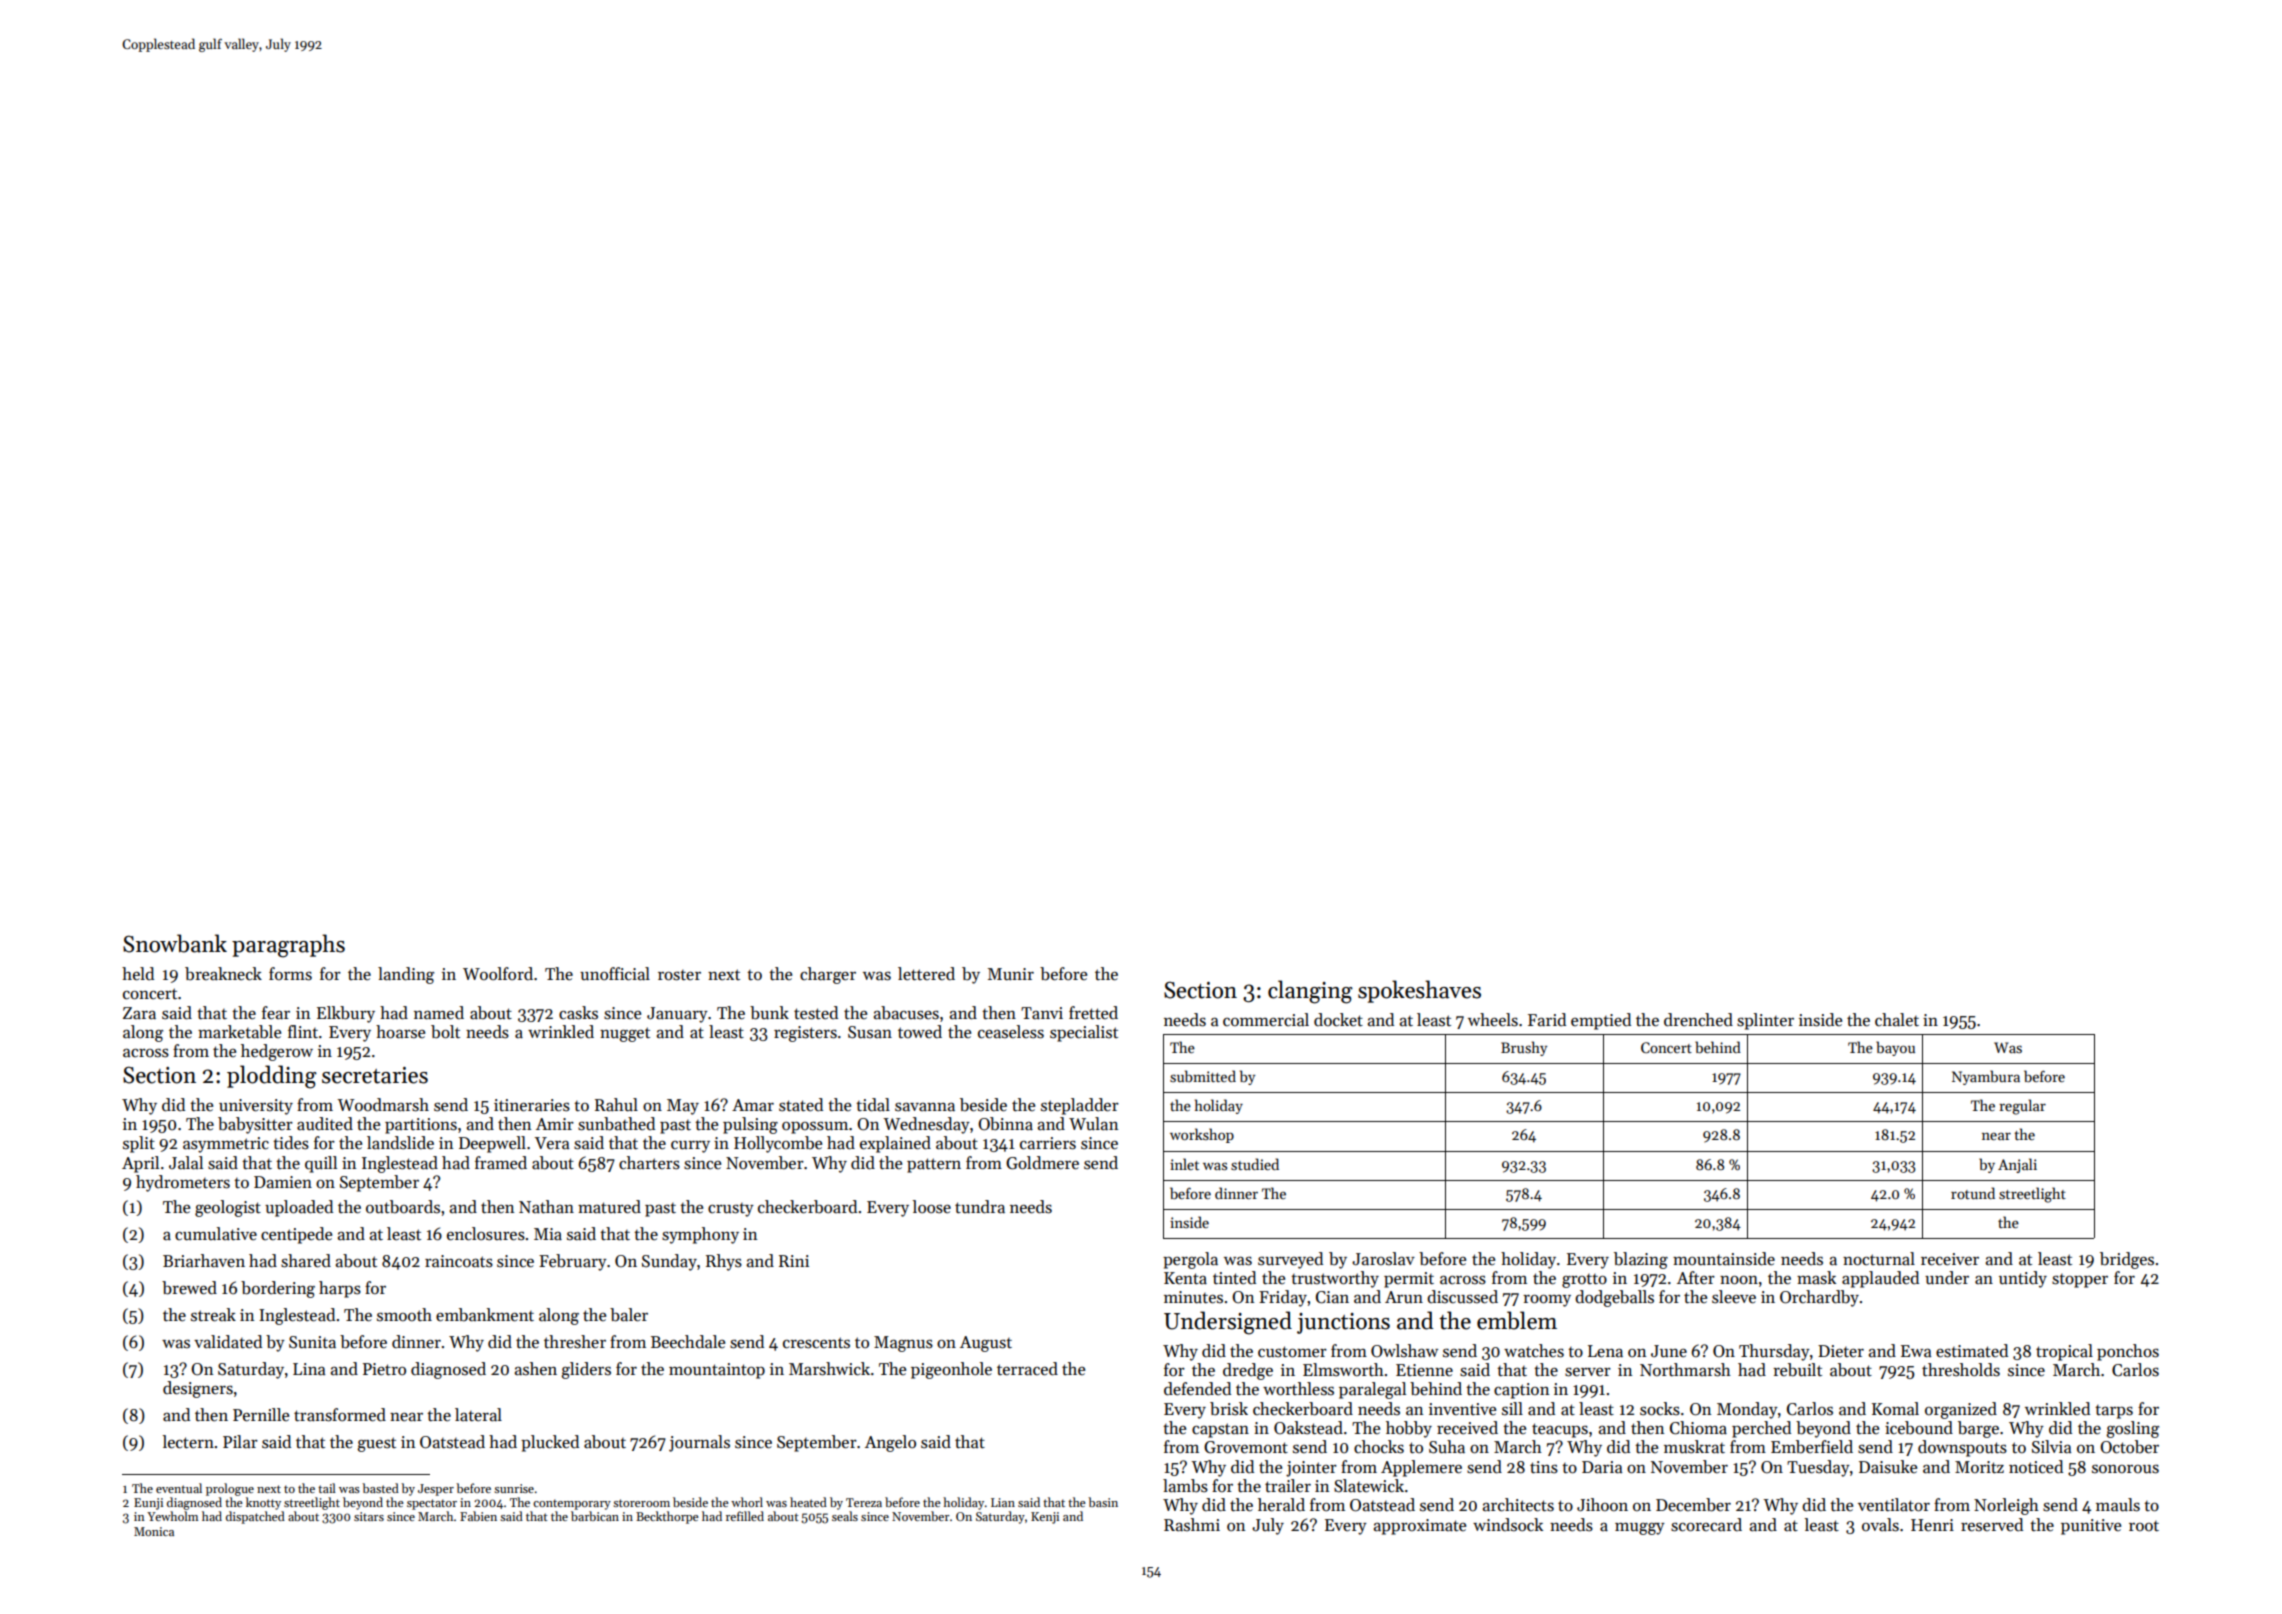 Image resolution: width=2282 pixels, height=1614 pixels. I want to click on workshop, so click(1202, 1135).
